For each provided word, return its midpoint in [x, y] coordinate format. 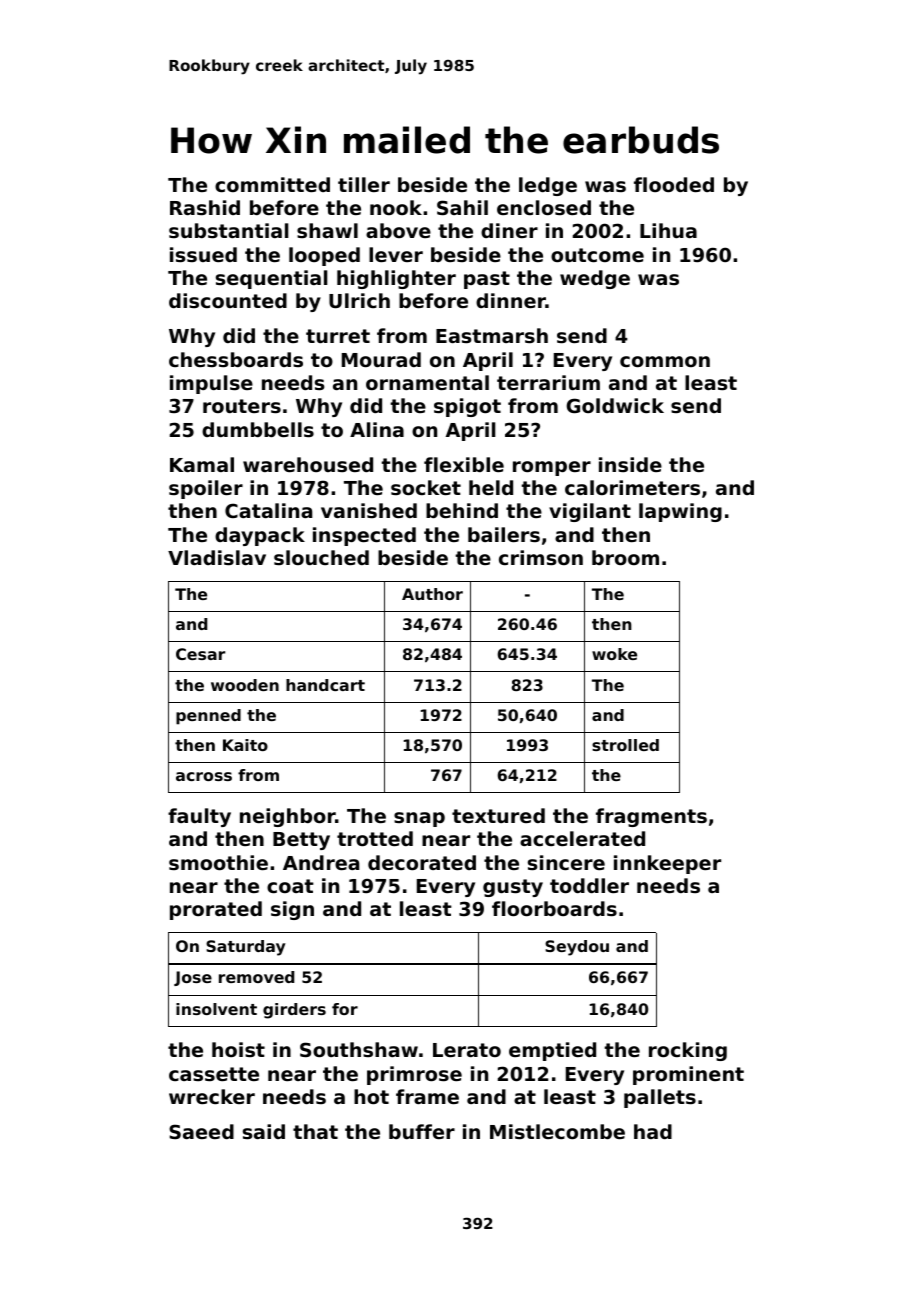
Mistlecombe [557, 1131]
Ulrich [359, 301]
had [653, 1131]
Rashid [205, 207]
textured [498, 815]
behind [462, 510]
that [315, 1131]
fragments [651, 817]
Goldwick [615, 406]
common [665, 361]
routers [242, 406]
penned [208, 717]
